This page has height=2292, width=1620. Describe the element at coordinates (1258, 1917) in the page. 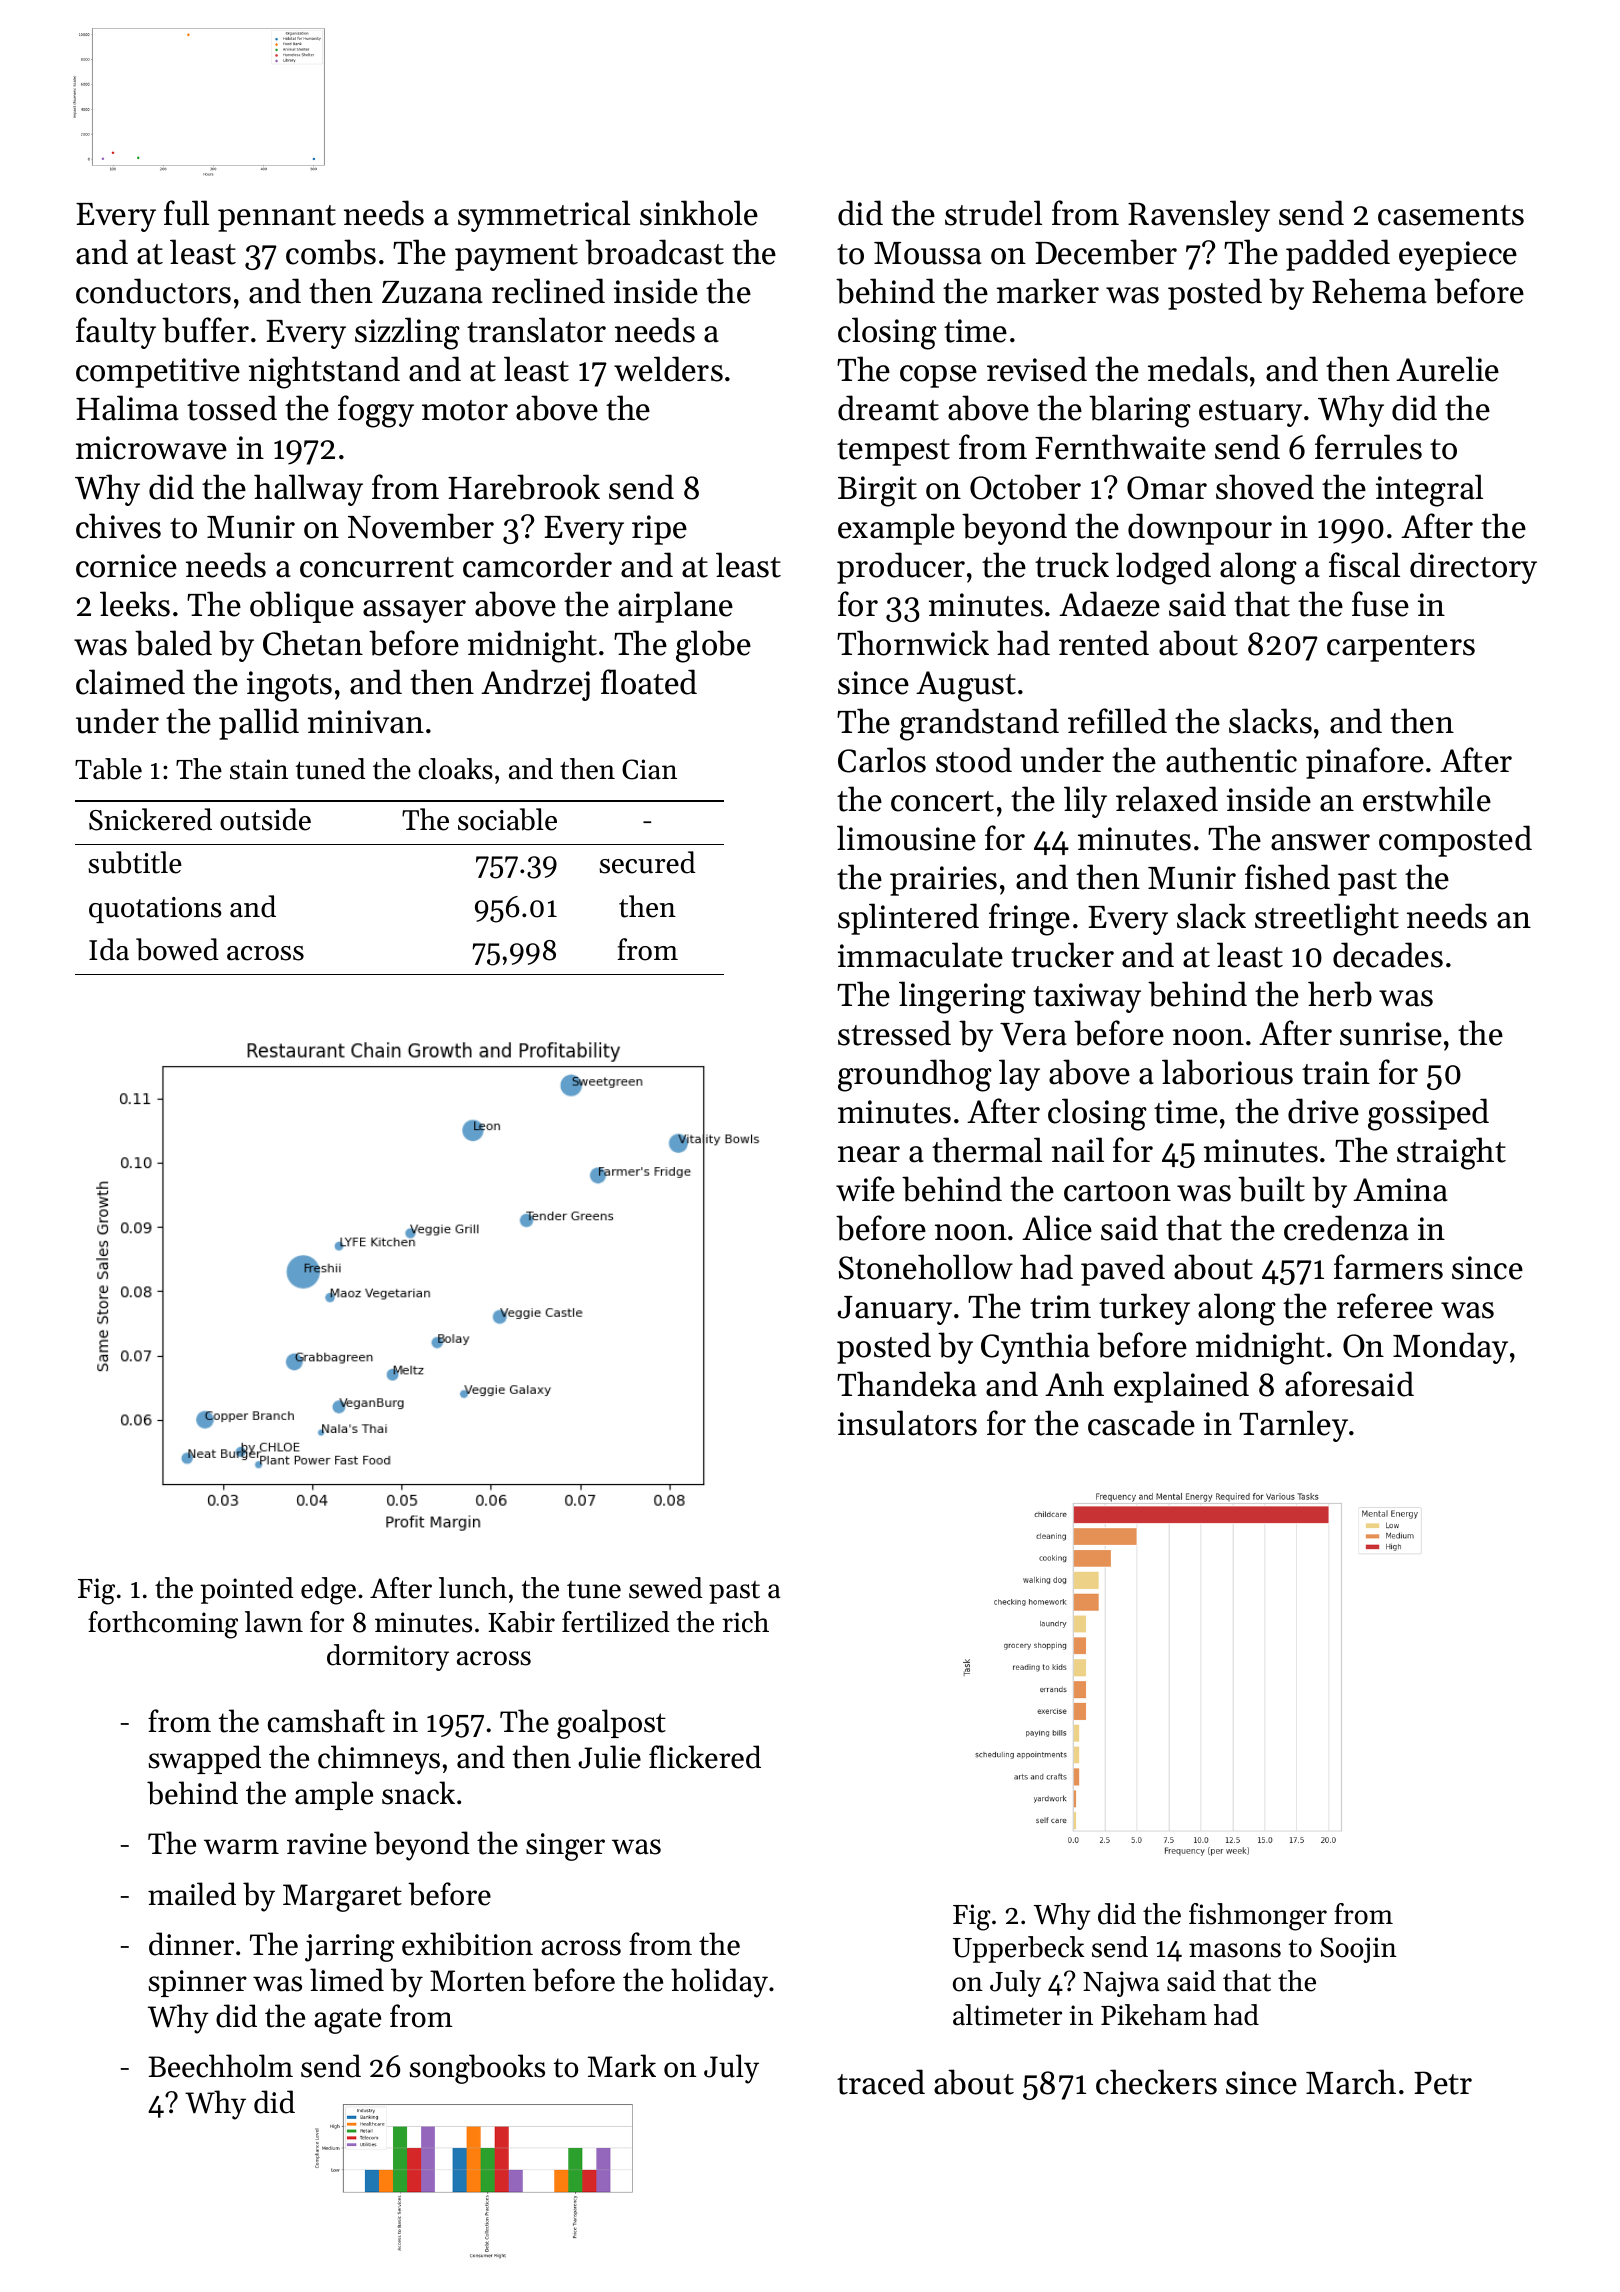

I see `fishmonger` at that location.
